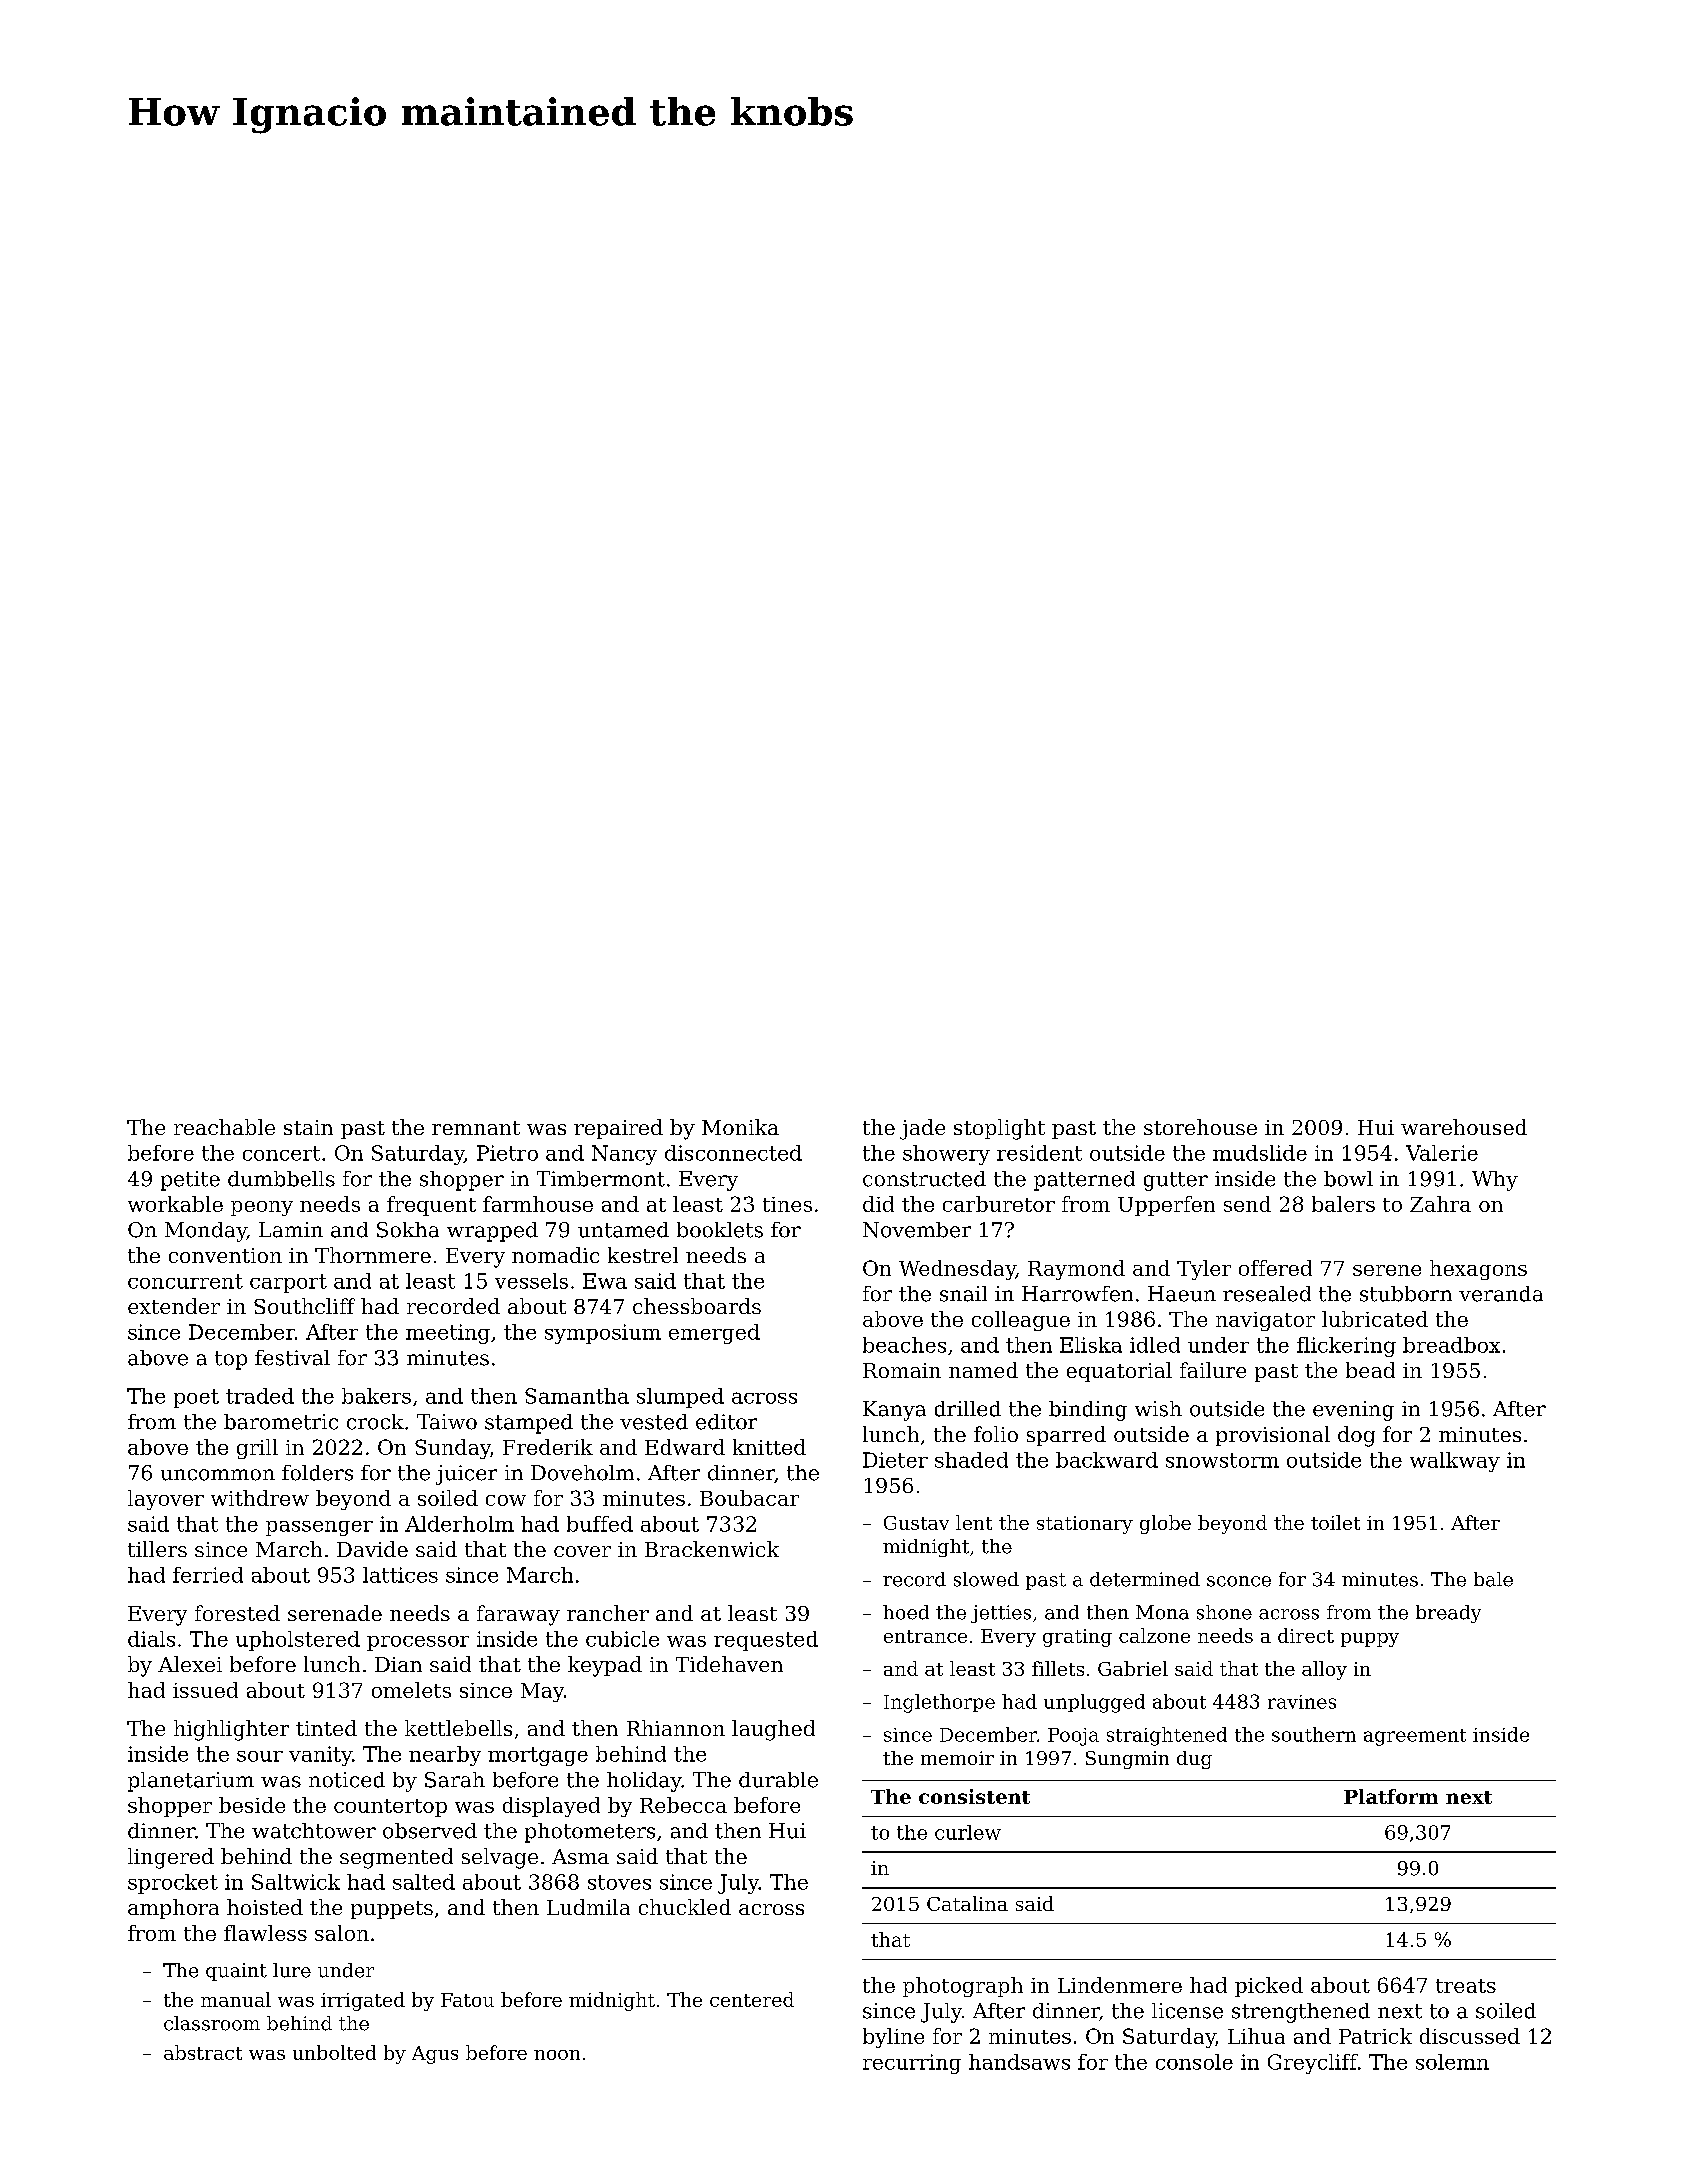  I want to click on lattices, so click(400, 1575).
